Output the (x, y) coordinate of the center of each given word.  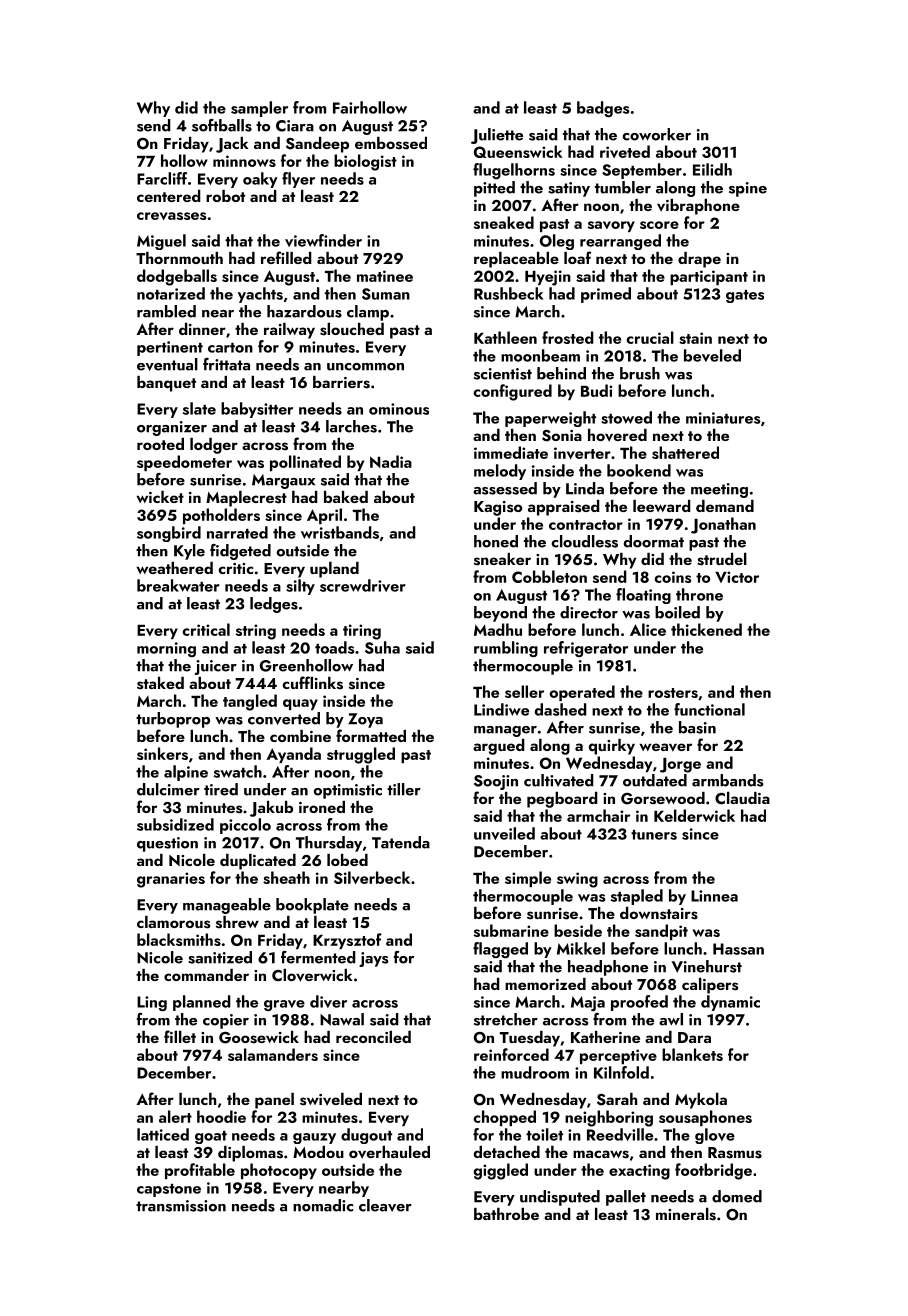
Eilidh (712, 169)
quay (300, 704)
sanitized (220, 957)
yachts (260, 295)
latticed (163, 1134)
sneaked (504, 222)
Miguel (161, 242)
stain (695, 338)
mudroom (535, 1072)
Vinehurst (707, 966)
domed (737, 1196)
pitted (494, 189)
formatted (371, 735)
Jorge (680, 765)
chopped (504, 1118)
